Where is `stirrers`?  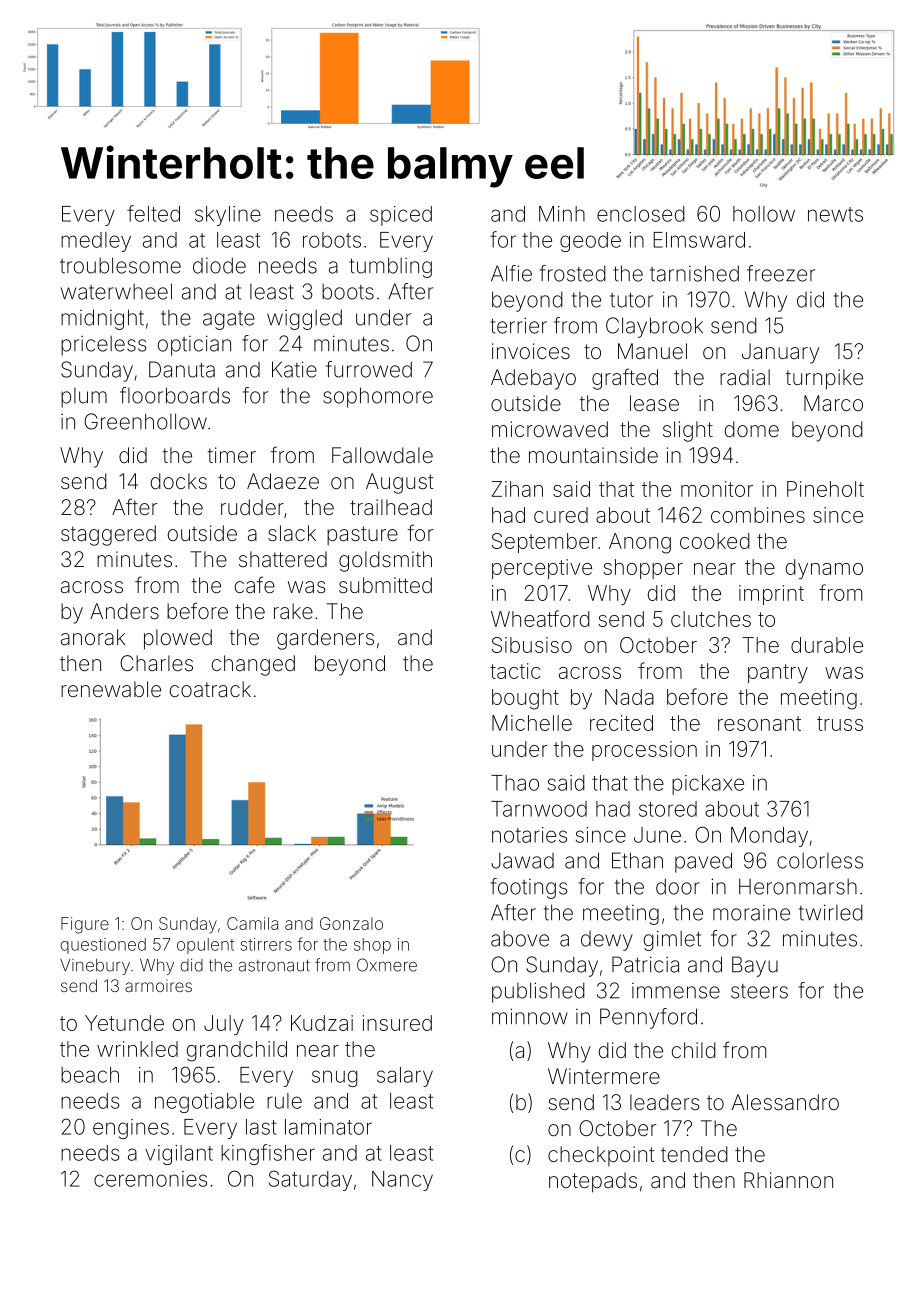 stirrers is located at coordinates (266, 944).
